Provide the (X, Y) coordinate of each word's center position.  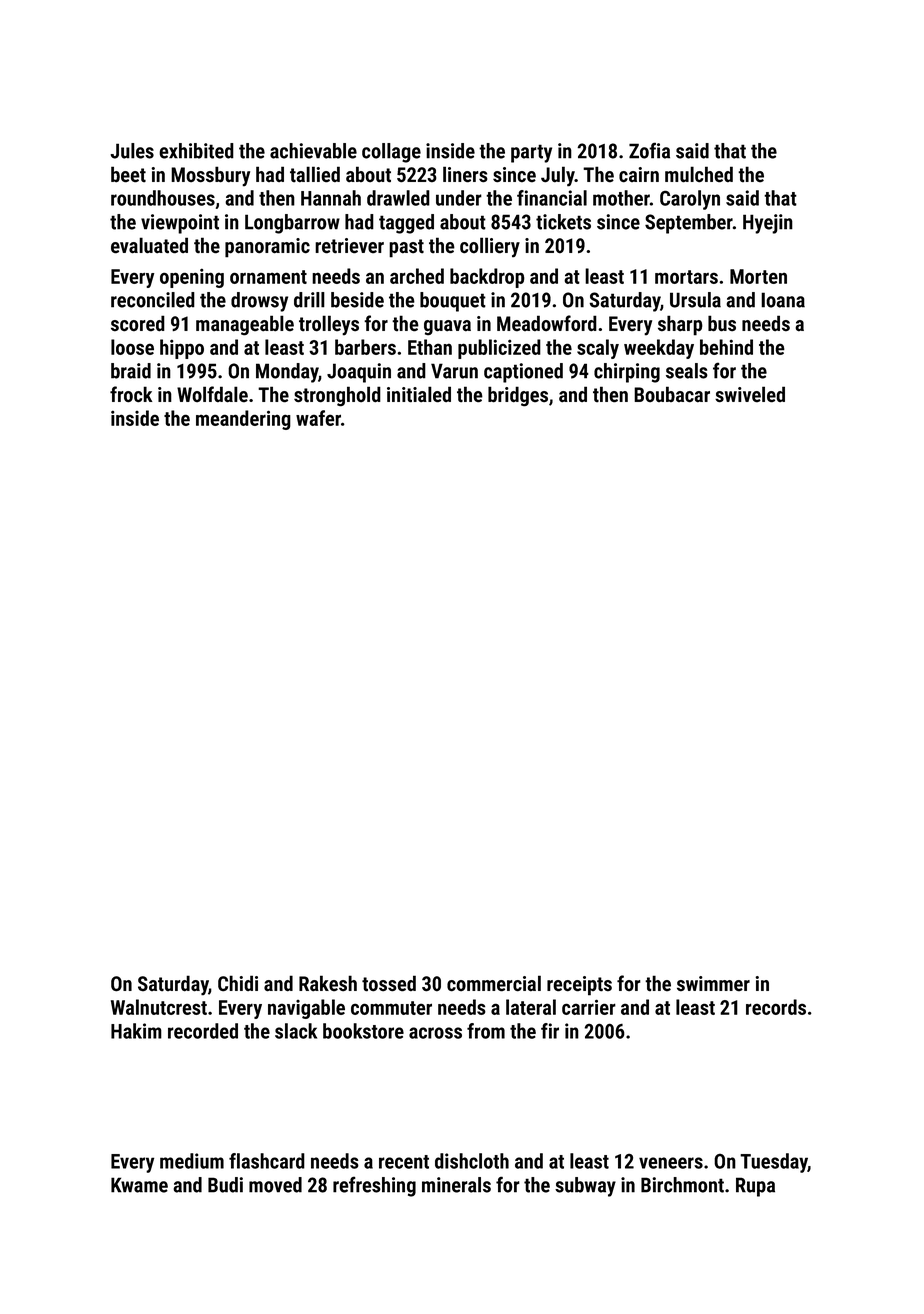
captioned (523, 373)
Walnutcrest (159, 1007)
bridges (518, 396)
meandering (243, 420)
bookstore (363, 1031)
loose (132, 347)
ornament (268, 277)
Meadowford (547, 323)
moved (275, 1185)
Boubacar (672, 394)
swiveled (750, 394)
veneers (671, 1163)
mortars (686, 277)
